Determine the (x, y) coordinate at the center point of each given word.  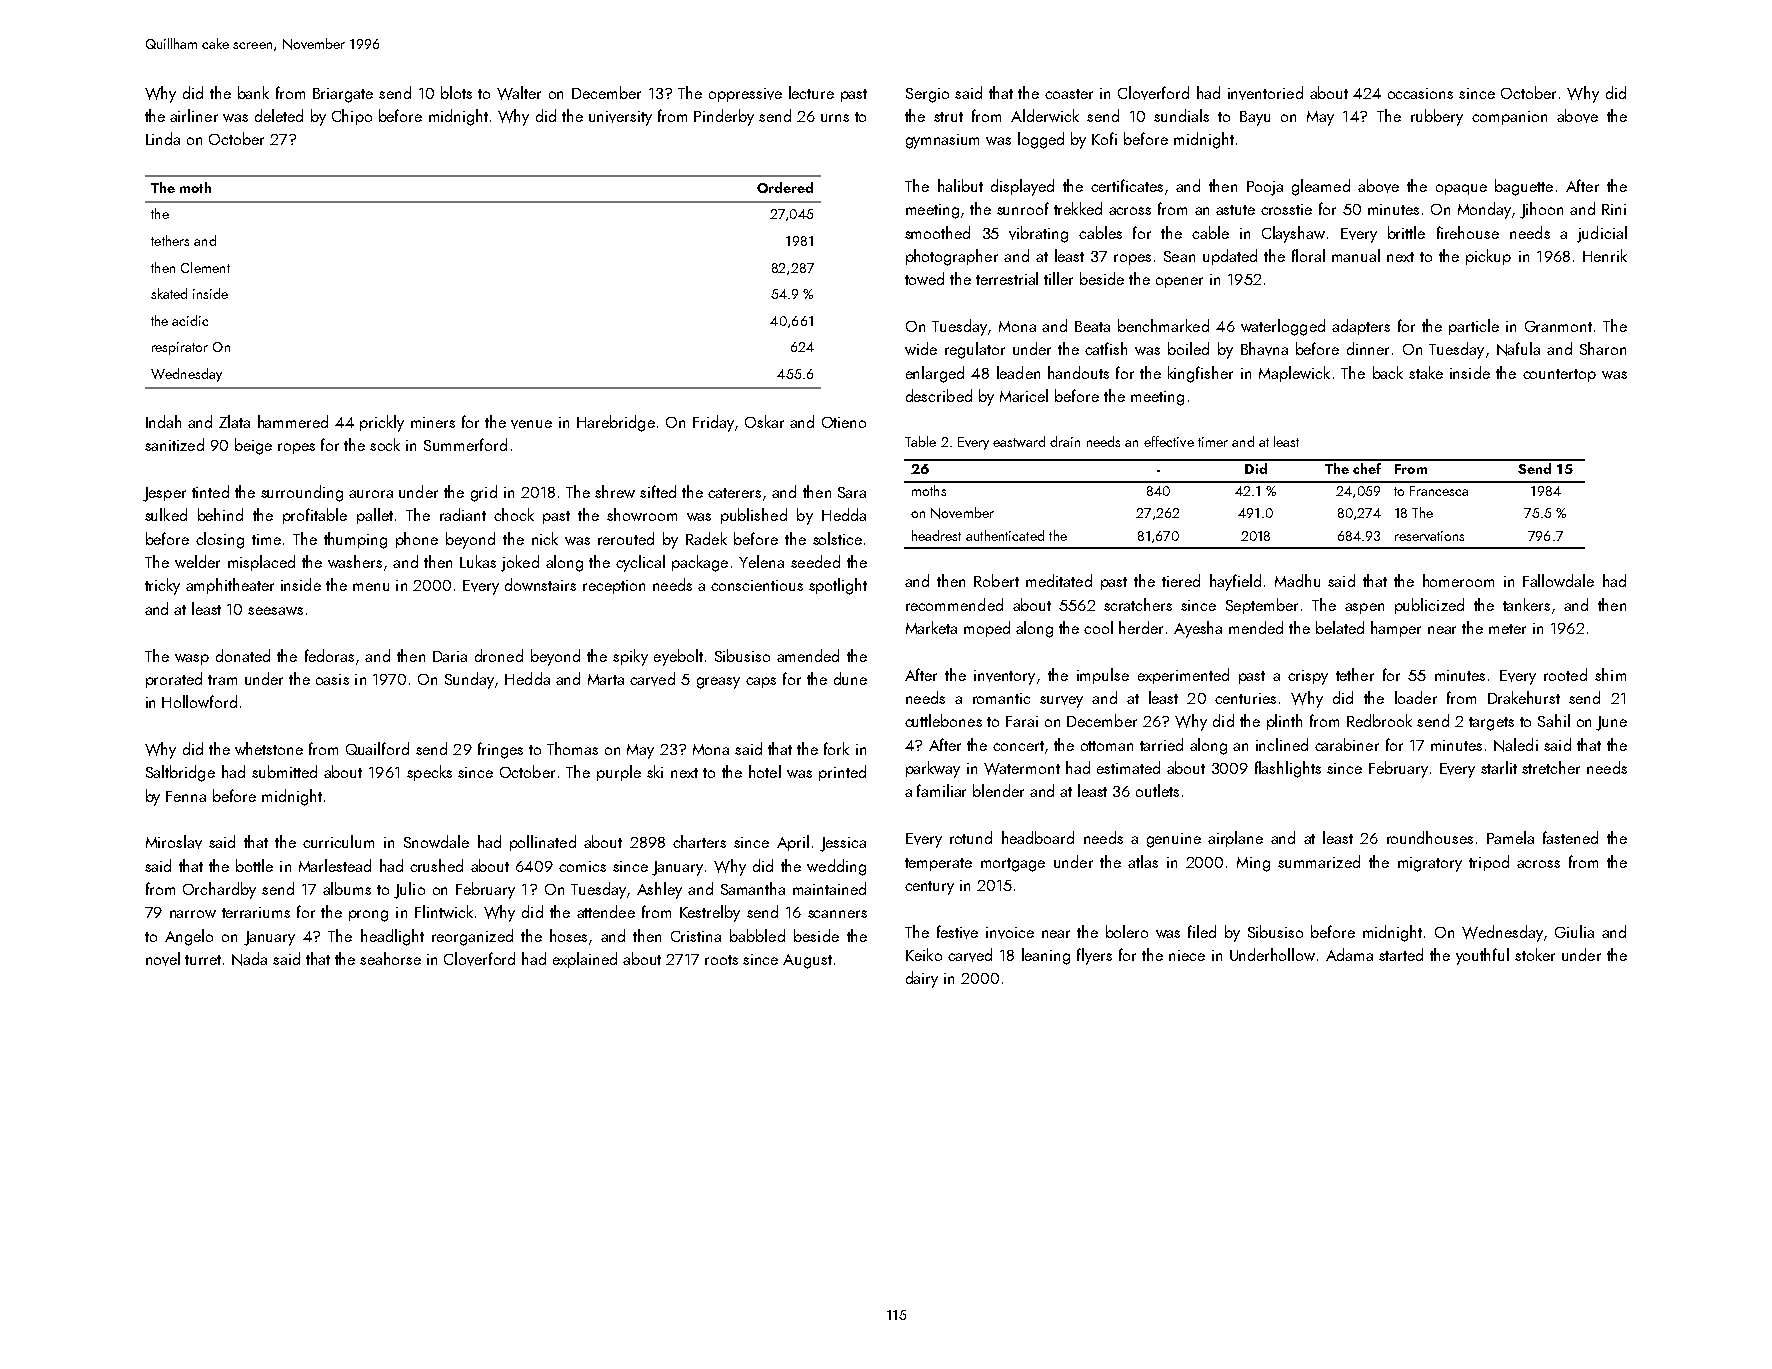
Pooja (1265, 188)
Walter (519, 93)
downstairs (540, 584)
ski (655, 771)
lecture (811, 92)
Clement (205, 267)
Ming (1253, 864)
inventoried (1265, 93)
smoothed (937, 232)
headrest (936, 535)
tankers (1526, 604)
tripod (1489, 863)
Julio (409, 890)
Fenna (186, 796)
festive (957, 932)
